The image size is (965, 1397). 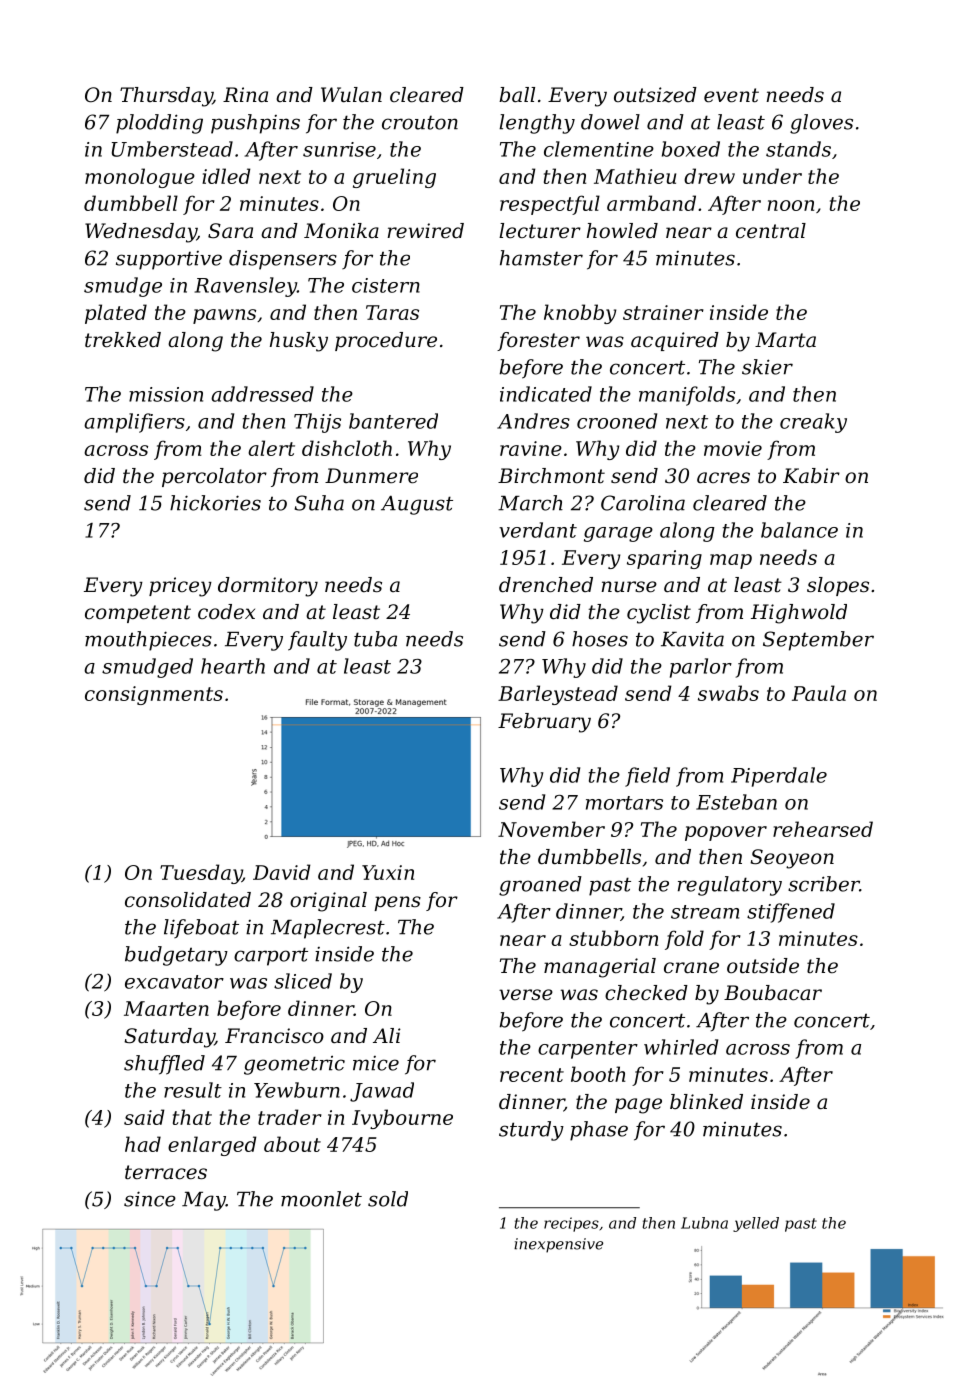 I want to click on shuffled, so click(x=164, y=1065).
